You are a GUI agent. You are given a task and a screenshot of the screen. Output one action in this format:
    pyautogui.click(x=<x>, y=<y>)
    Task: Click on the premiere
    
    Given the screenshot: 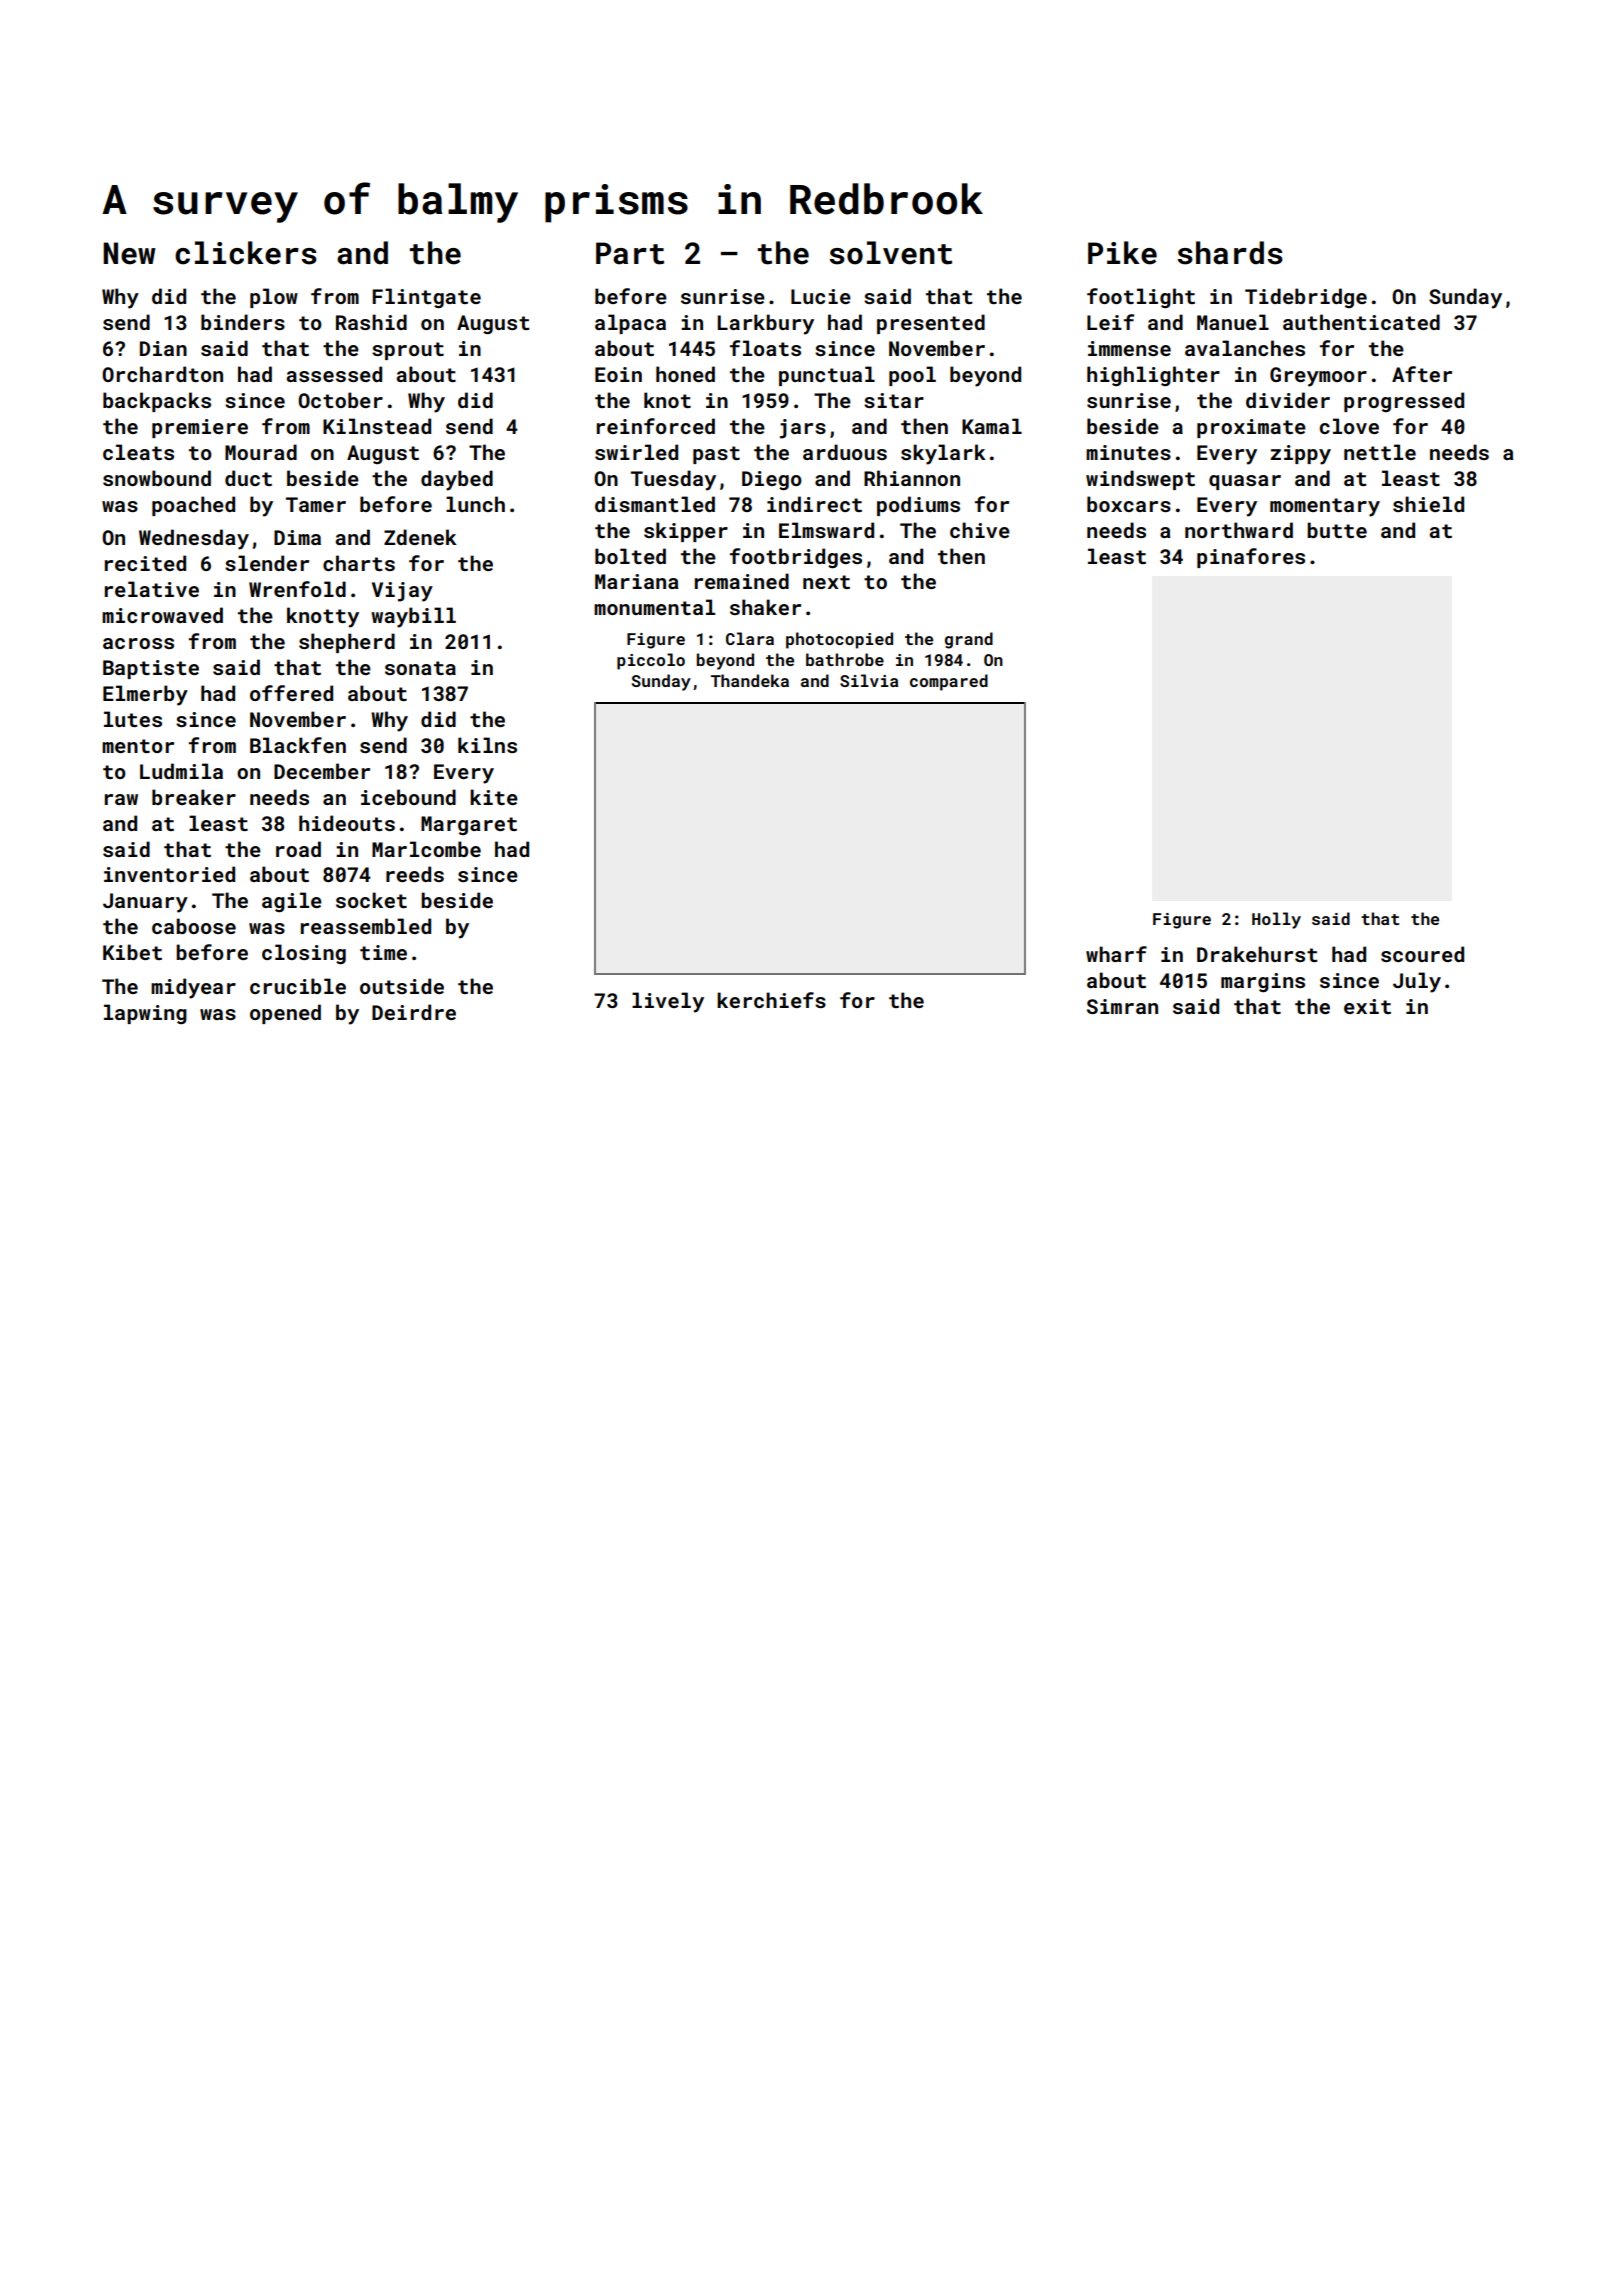 What is the action you would take?
    pyautogui.click(x=200, y=428)
